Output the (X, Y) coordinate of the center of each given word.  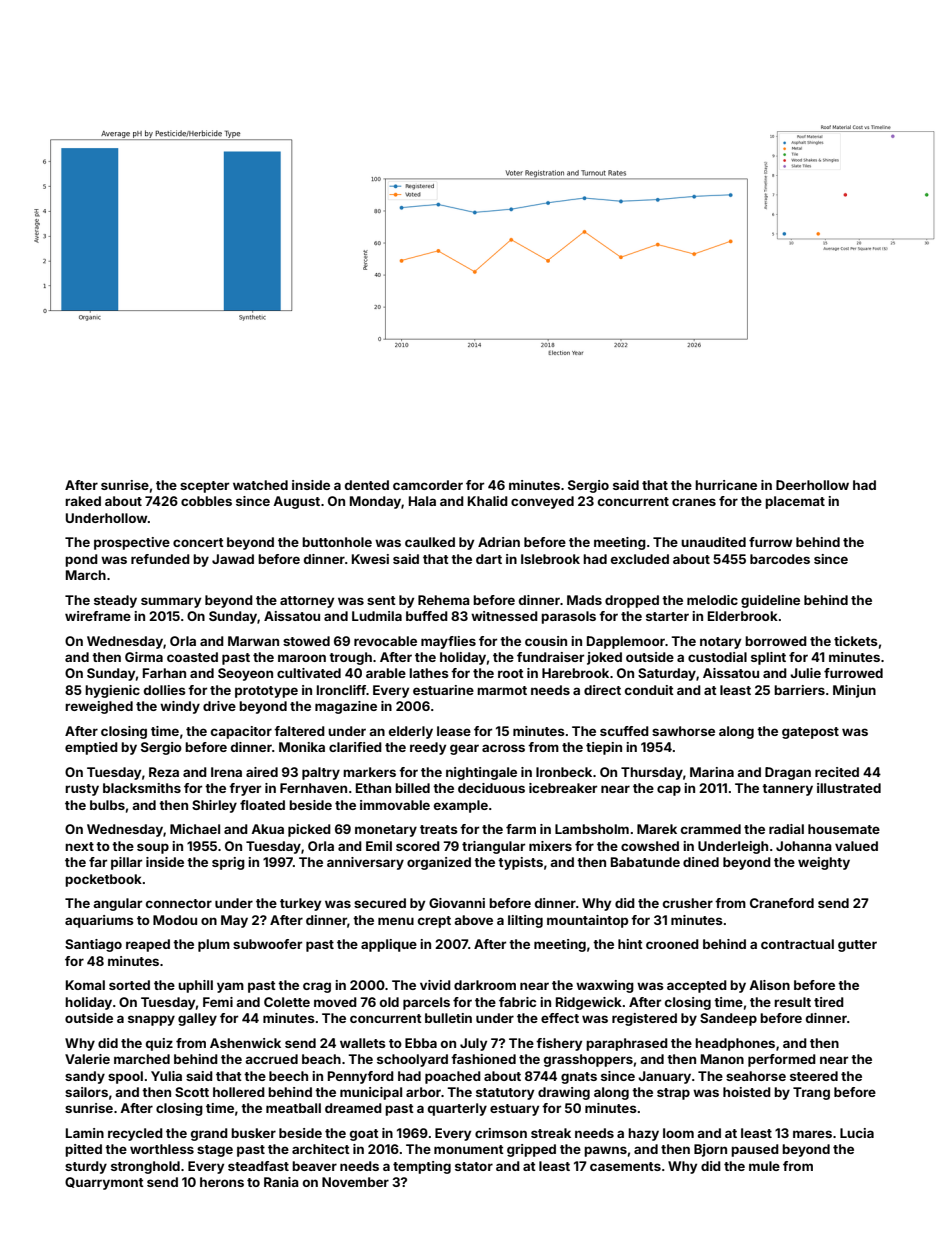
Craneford (782, 903)
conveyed (542, 502)
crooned (672, 944)
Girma (144, 657)
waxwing (605, 986)
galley (197, 1019)
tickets (856, 641)
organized (439, 863)
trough (350, 658)
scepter (204, 487)
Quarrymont (104, 1183)
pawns (605, 1151)
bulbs (107, 805)
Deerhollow (812, 485)
